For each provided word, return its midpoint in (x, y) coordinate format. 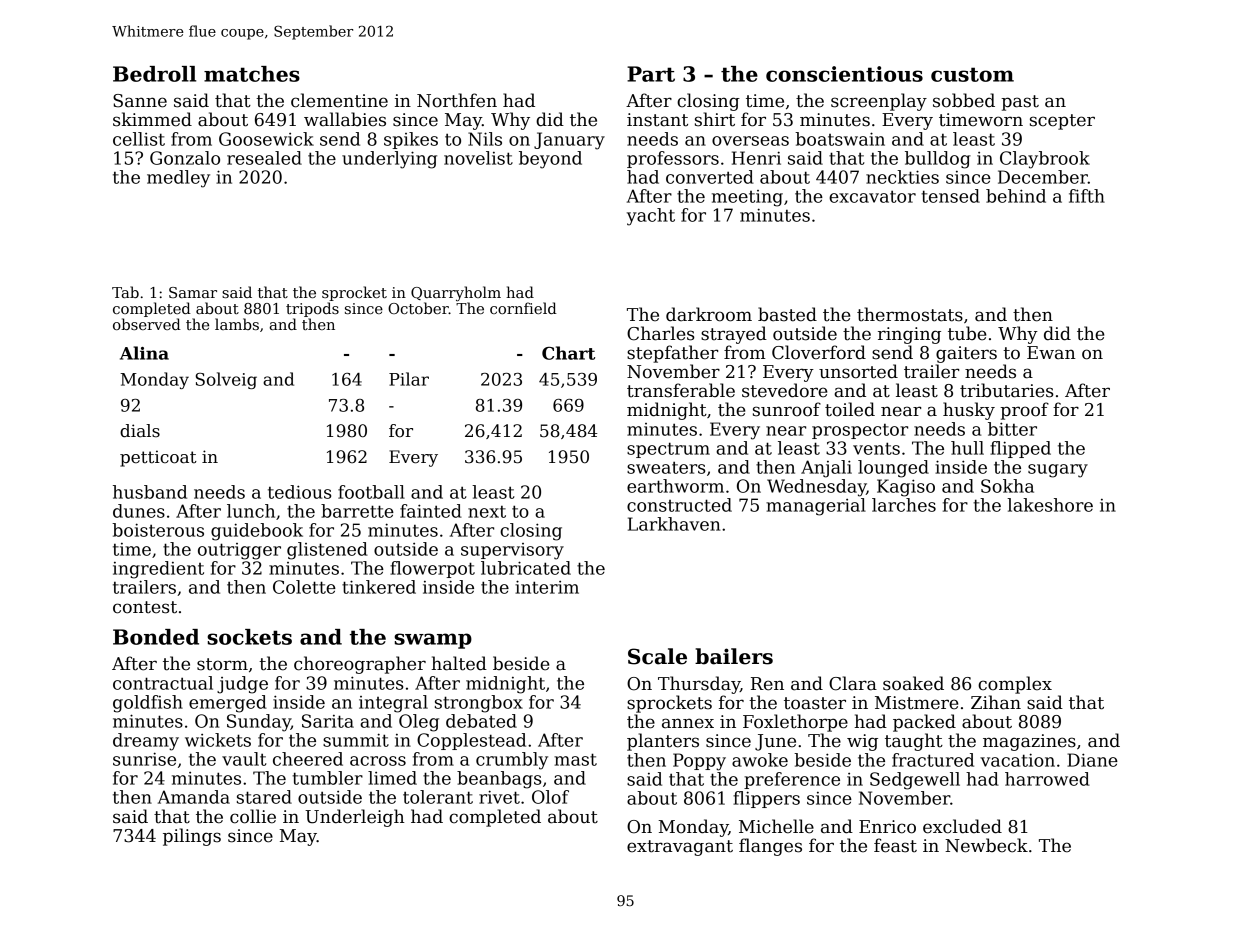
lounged (893, 469)
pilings (192, 837)
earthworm (675, 486)
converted (710, 177)
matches (252, 74)
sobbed (964, 100)
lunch (251, 511)
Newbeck (986, 845)
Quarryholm (456, 293)
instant (657, 120)
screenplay (879, 102)
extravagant (680, 848)
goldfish (148, 704)
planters (663, 742)
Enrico (887, 827)
